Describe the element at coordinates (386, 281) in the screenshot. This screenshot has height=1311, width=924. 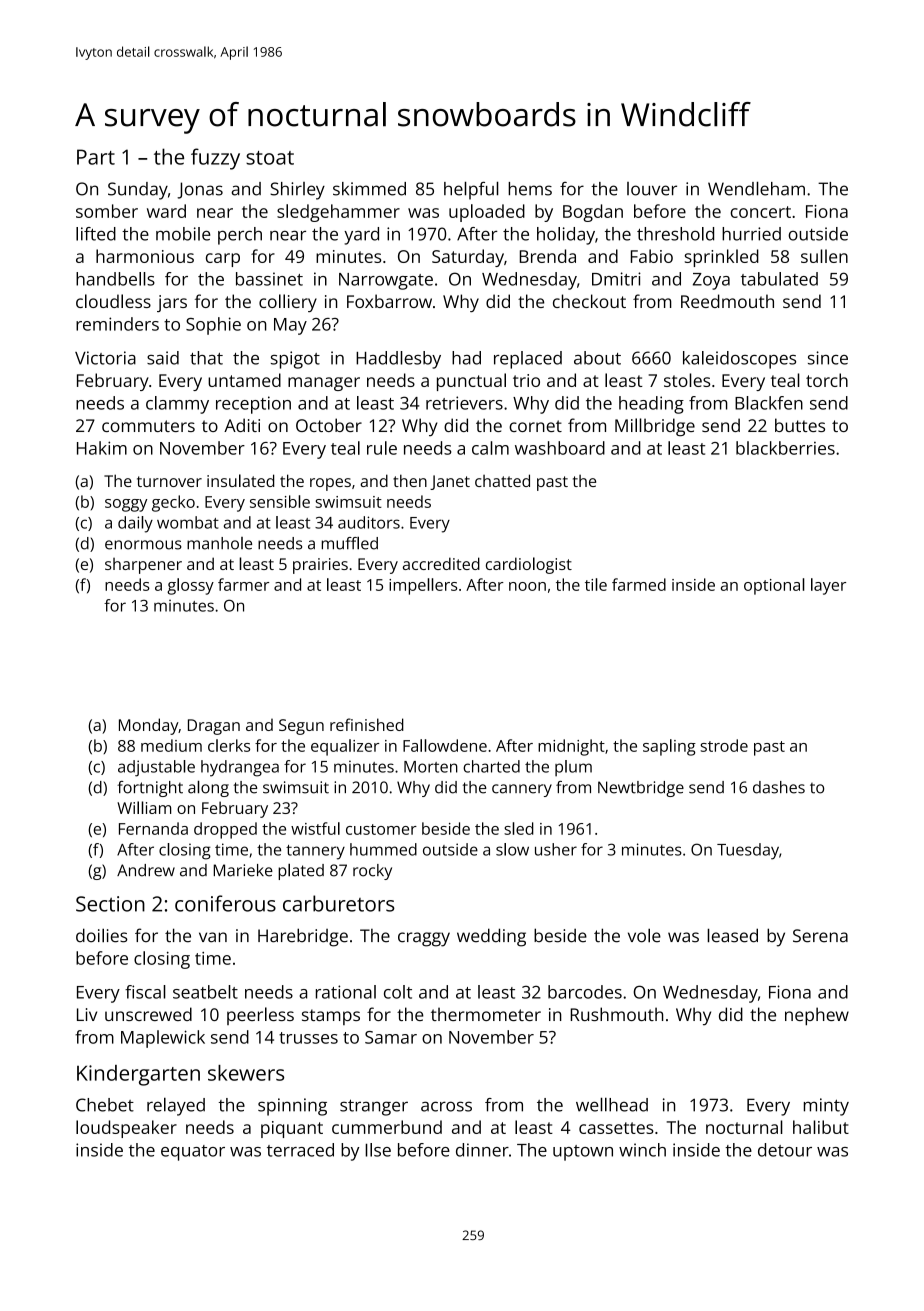
I see `Narrowgate` at that location.
